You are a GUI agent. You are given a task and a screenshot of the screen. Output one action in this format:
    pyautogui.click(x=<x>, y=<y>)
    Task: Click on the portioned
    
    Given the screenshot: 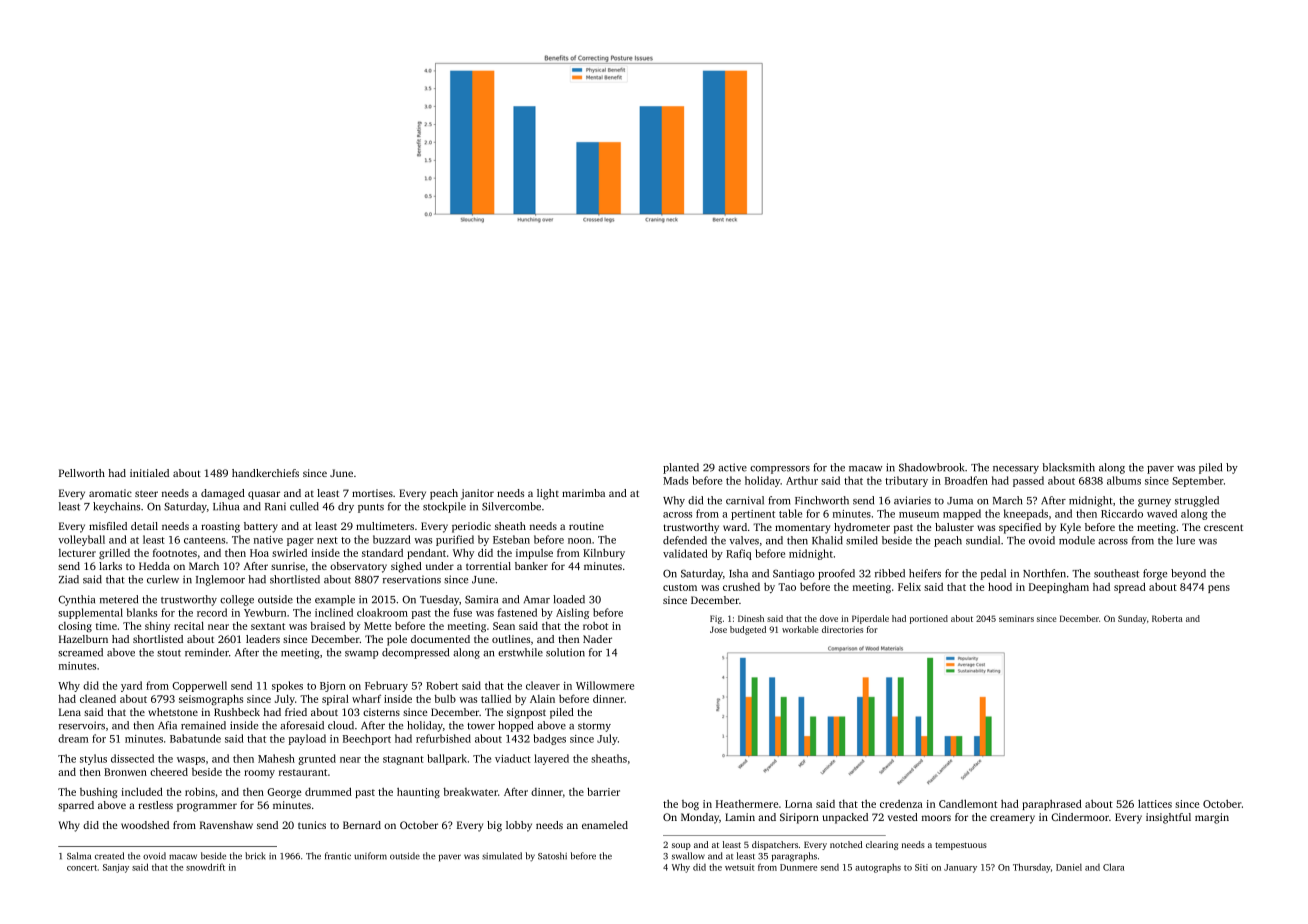 What is the action you would take?
    pyautogui.click(x=929, y=619)
